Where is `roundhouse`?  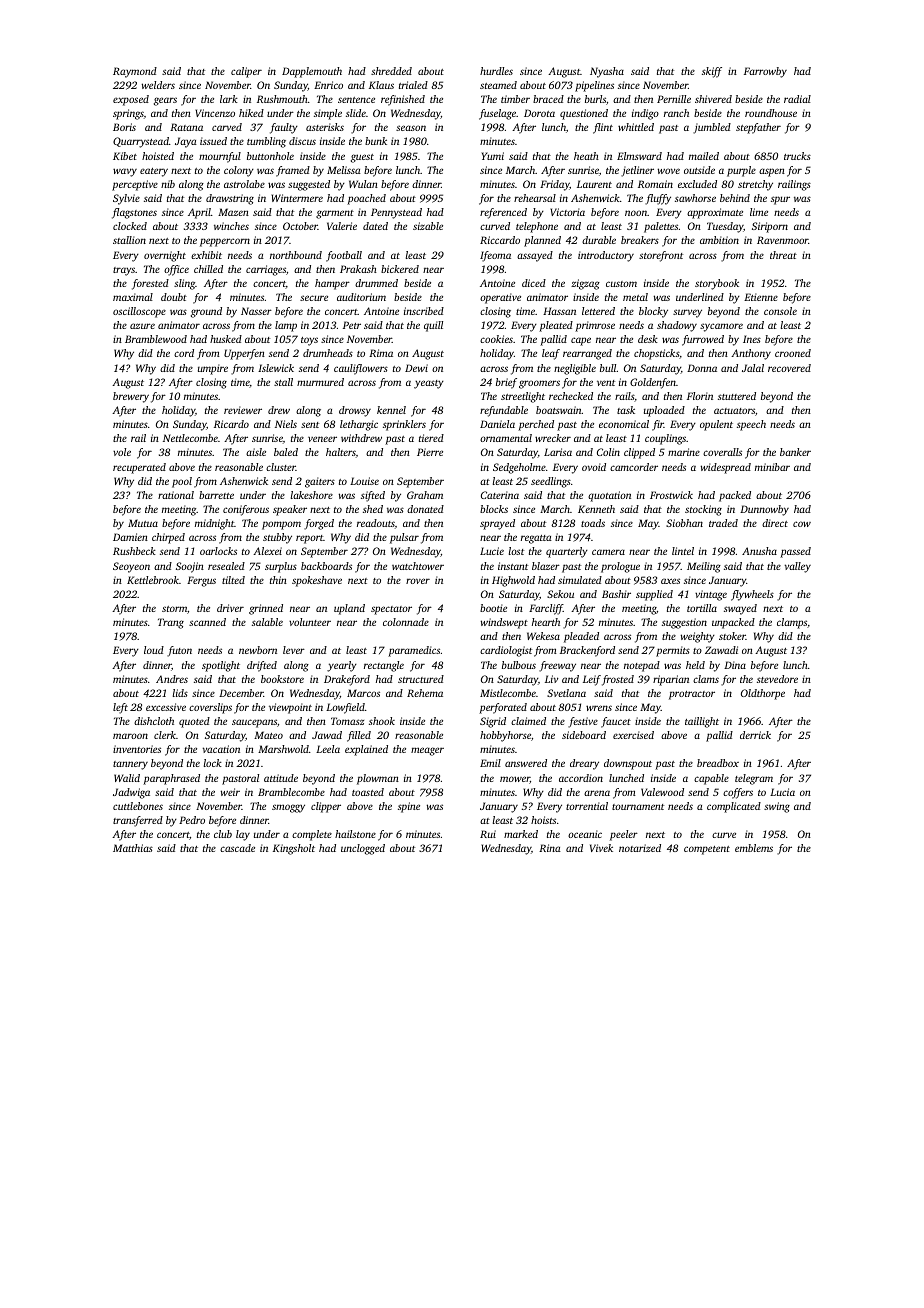
roundhouse is located at coordinates (771, 113).
